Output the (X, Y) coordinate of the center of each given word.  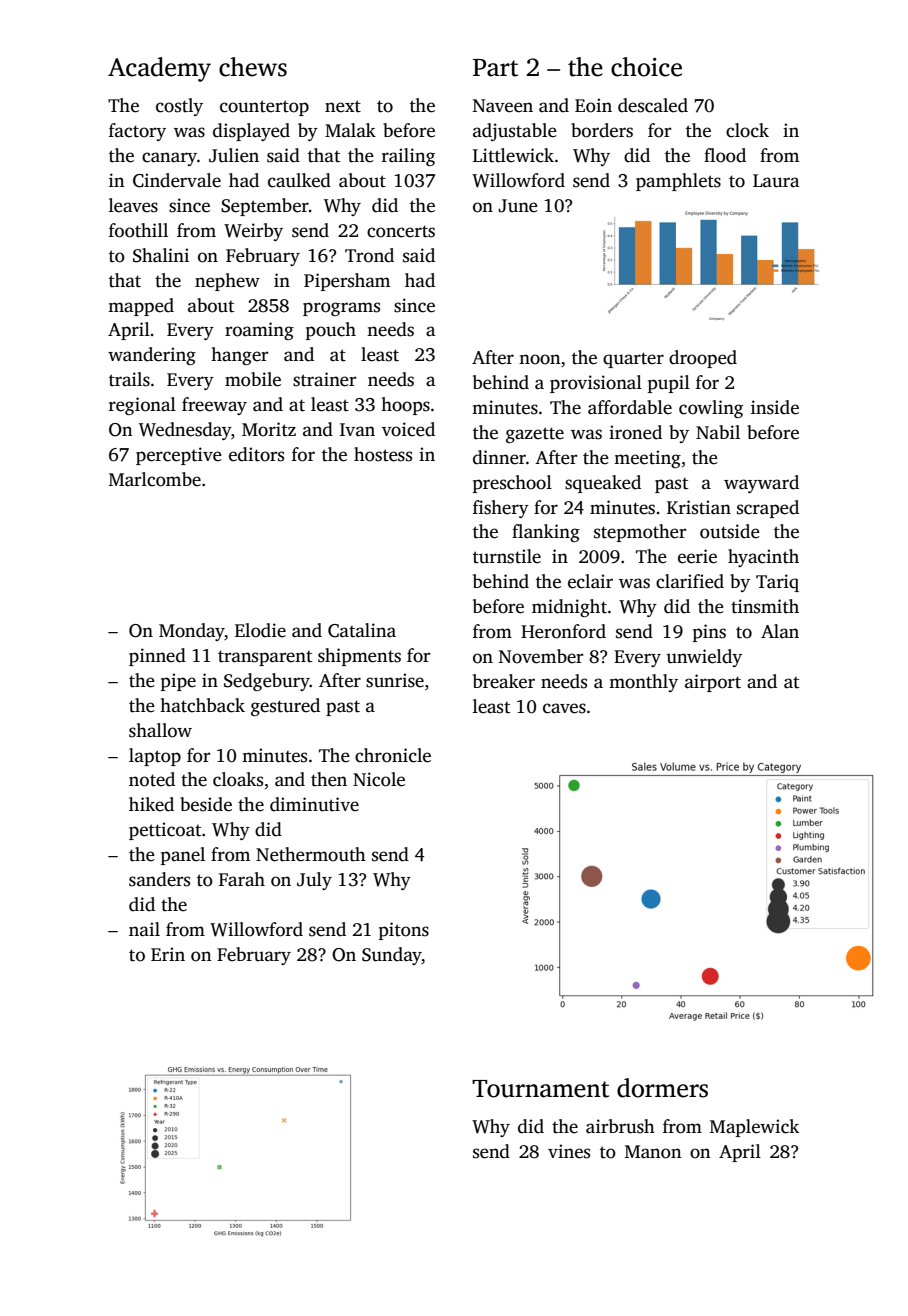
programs (341, 309)
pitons (404, 931)
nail (144, 929)
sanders (159, 879)
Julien (234, 155)
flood (725, 155)
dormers (662, 1088)
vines (569, 1151)
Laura (776, 181)
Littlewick (513, 155)
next (343, 106)
